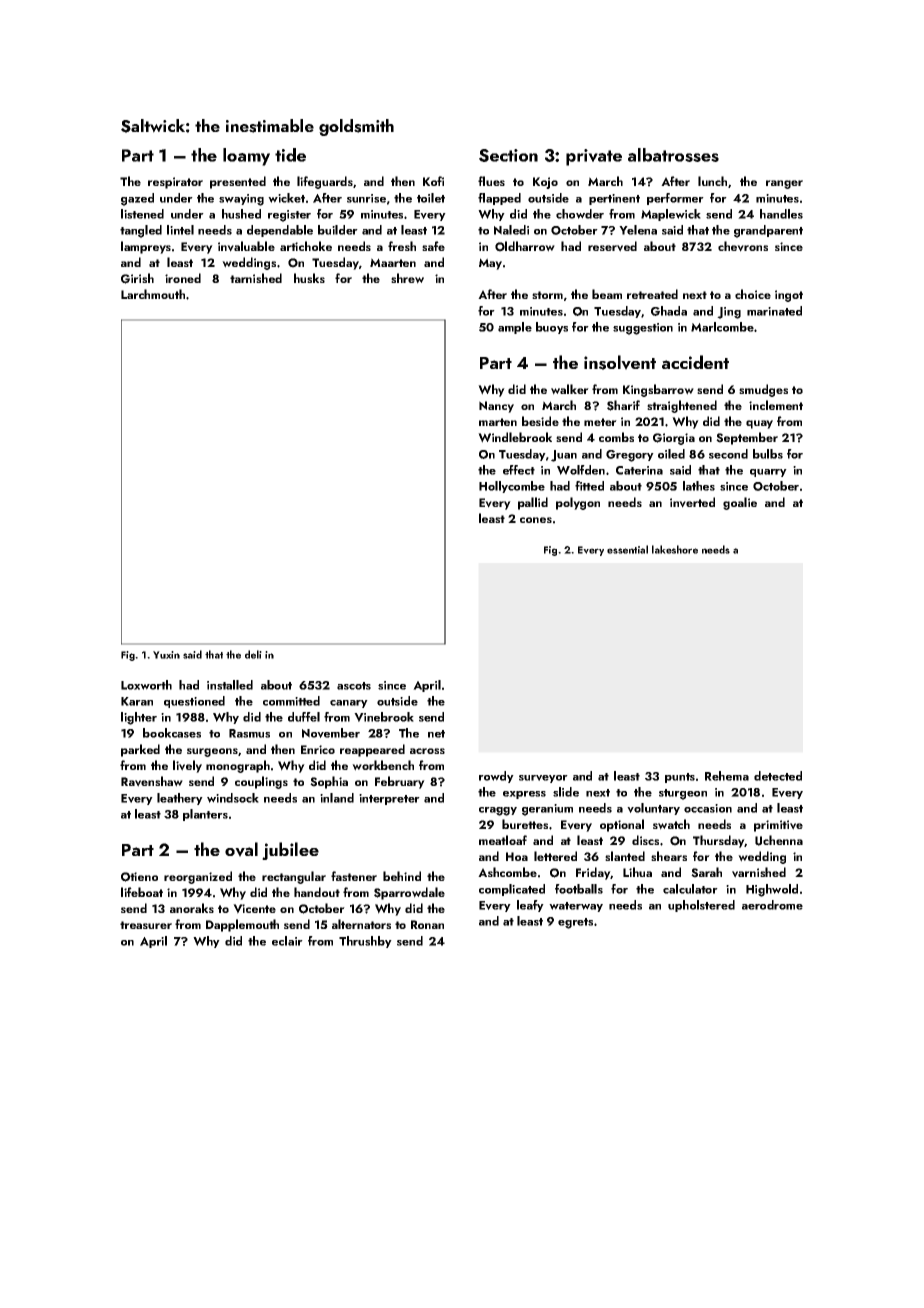 This screenshot has height=1308, width=924. What do you see at coordinates (772, 890) in the screenshot?
I see `Highwold` at bounding box center [772, 890].
